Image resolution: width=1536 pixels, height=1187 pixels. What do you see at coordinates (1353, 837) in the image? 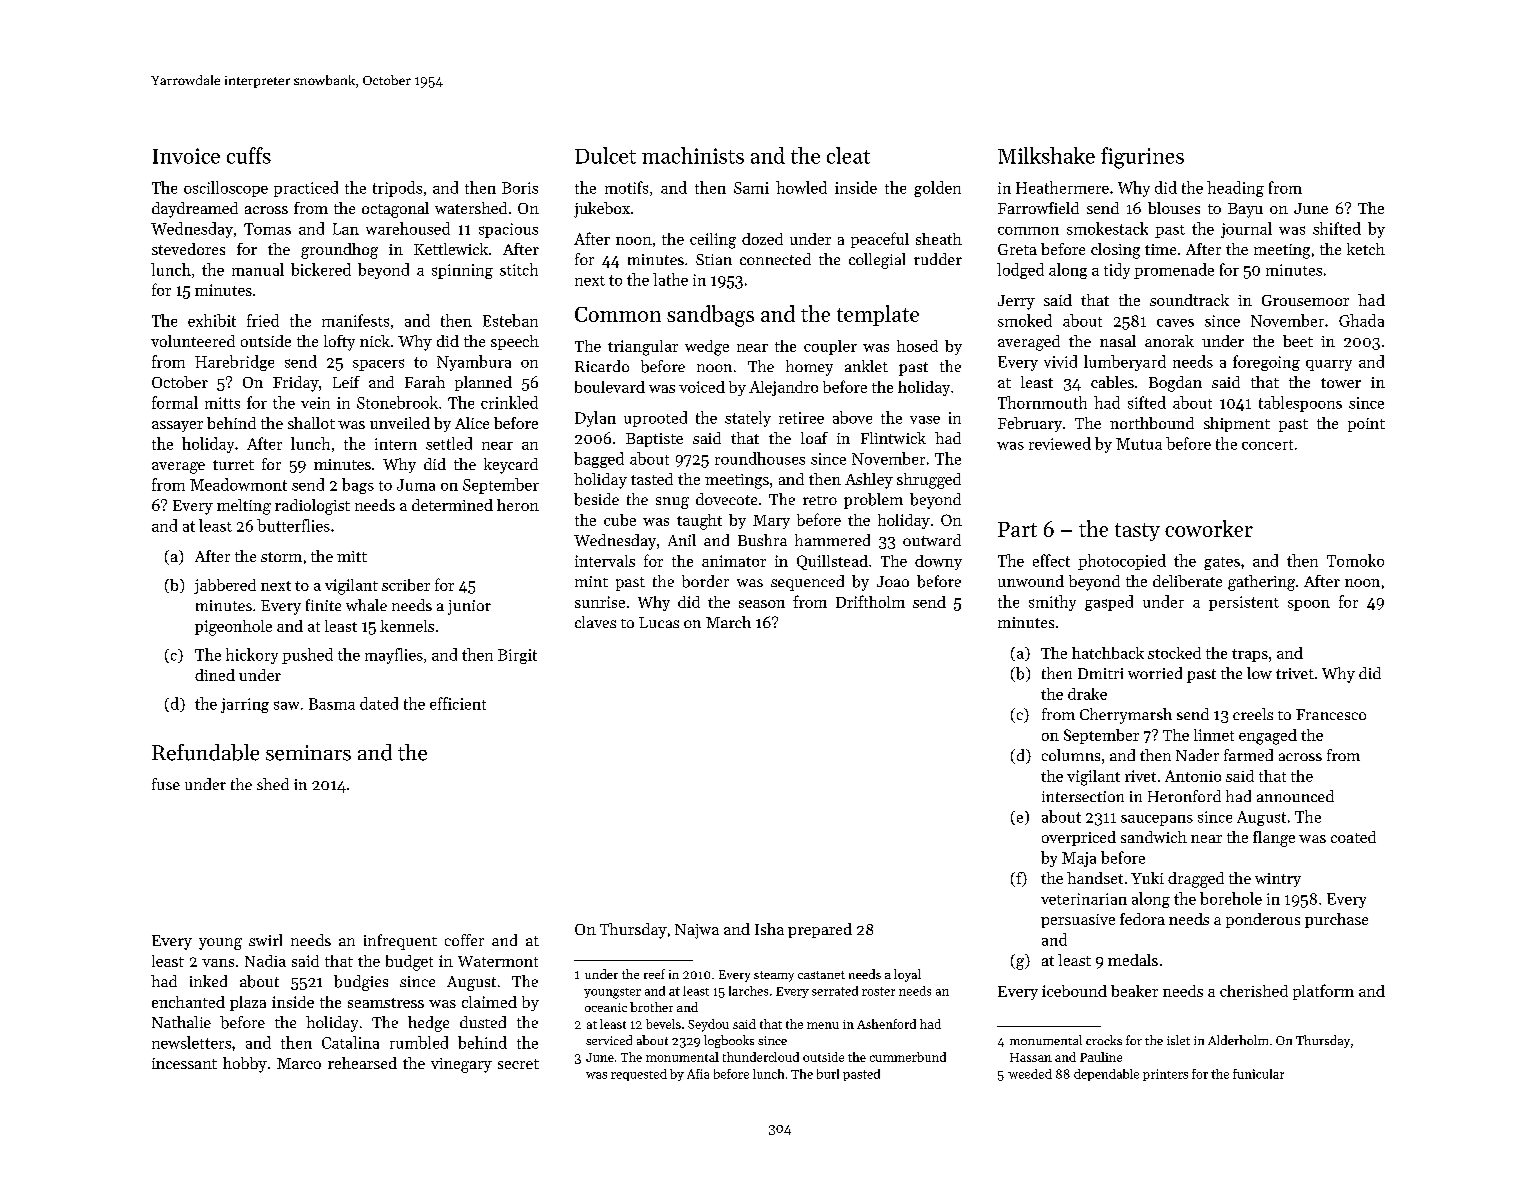
I see `coated` at bounding box center [1353, 837].
